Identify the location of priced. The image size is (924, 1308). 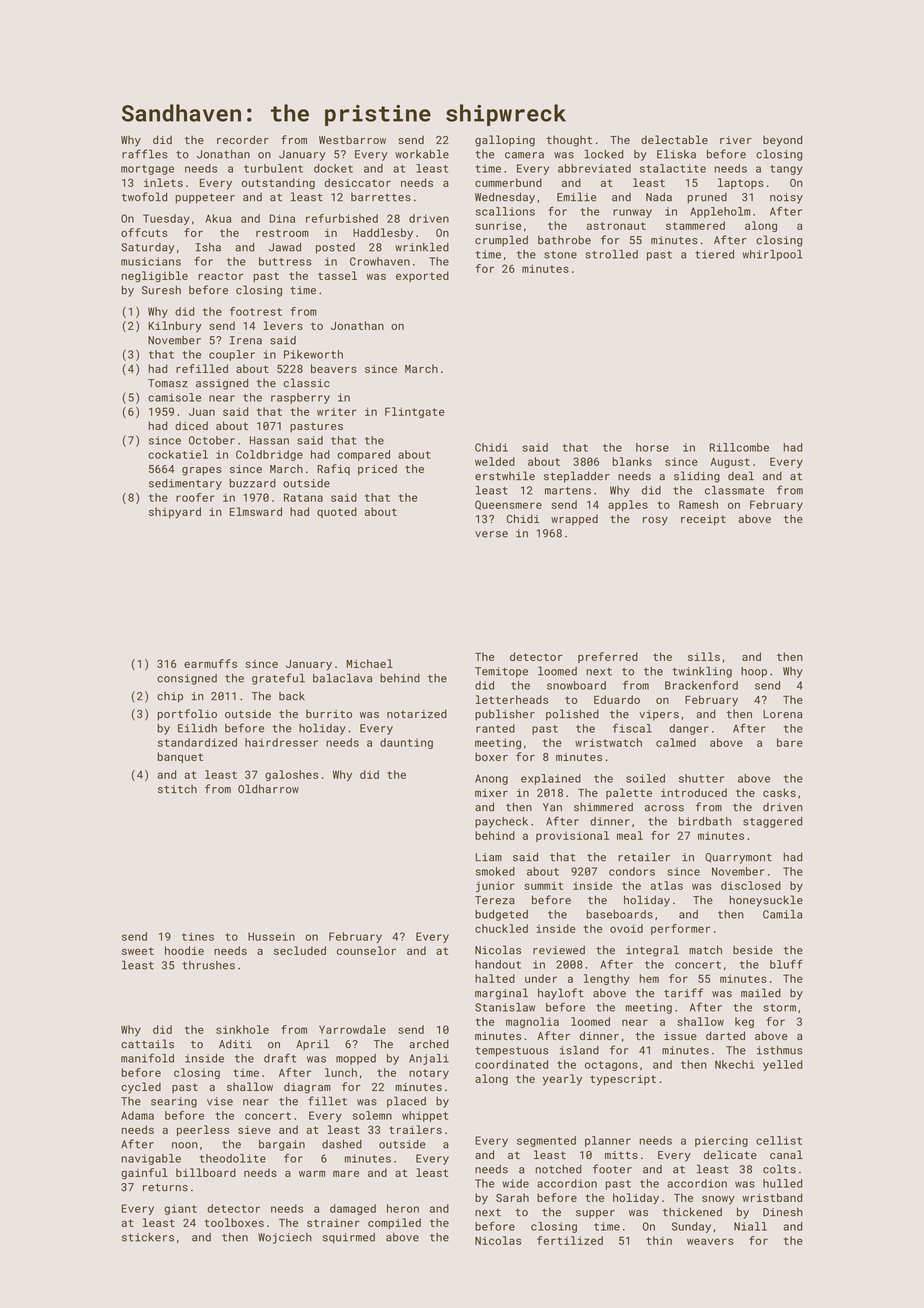
(377, 469).
